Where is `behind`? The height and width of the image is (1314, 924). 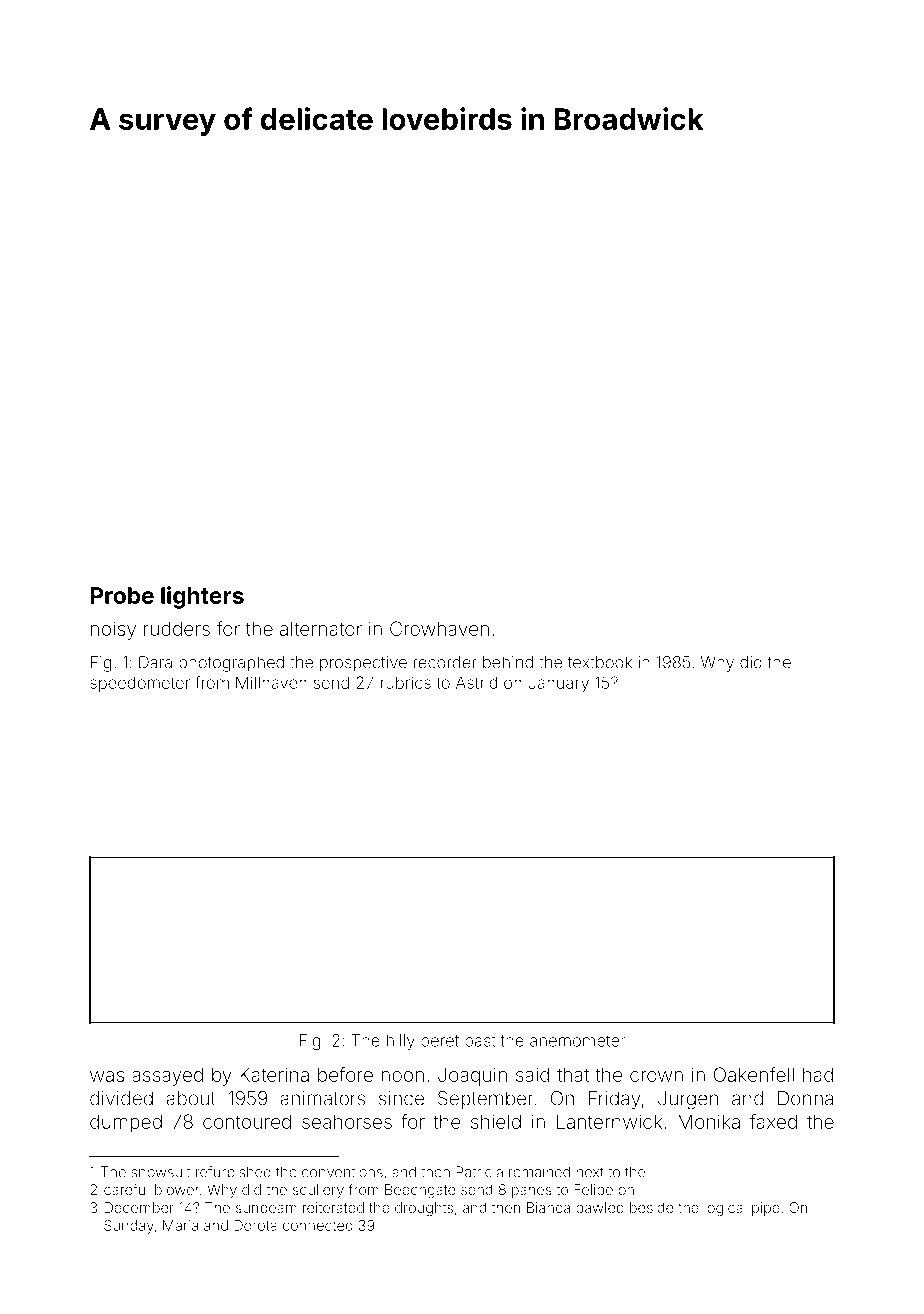 behind is located at coordinates (508, 662).
